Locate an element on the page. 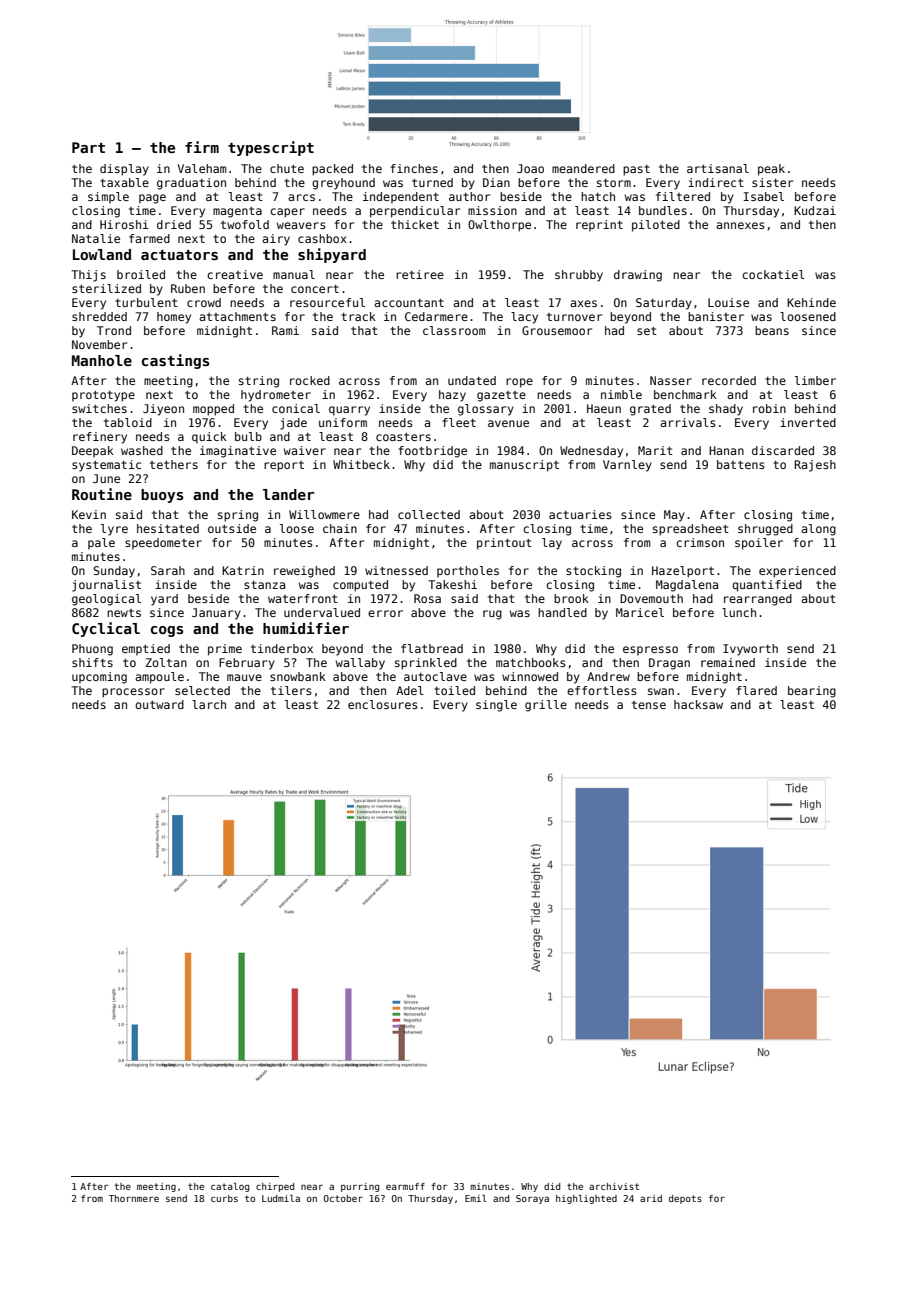 The height and width of the page is (1316, 908). packed is located at coordinates (332, 170).
